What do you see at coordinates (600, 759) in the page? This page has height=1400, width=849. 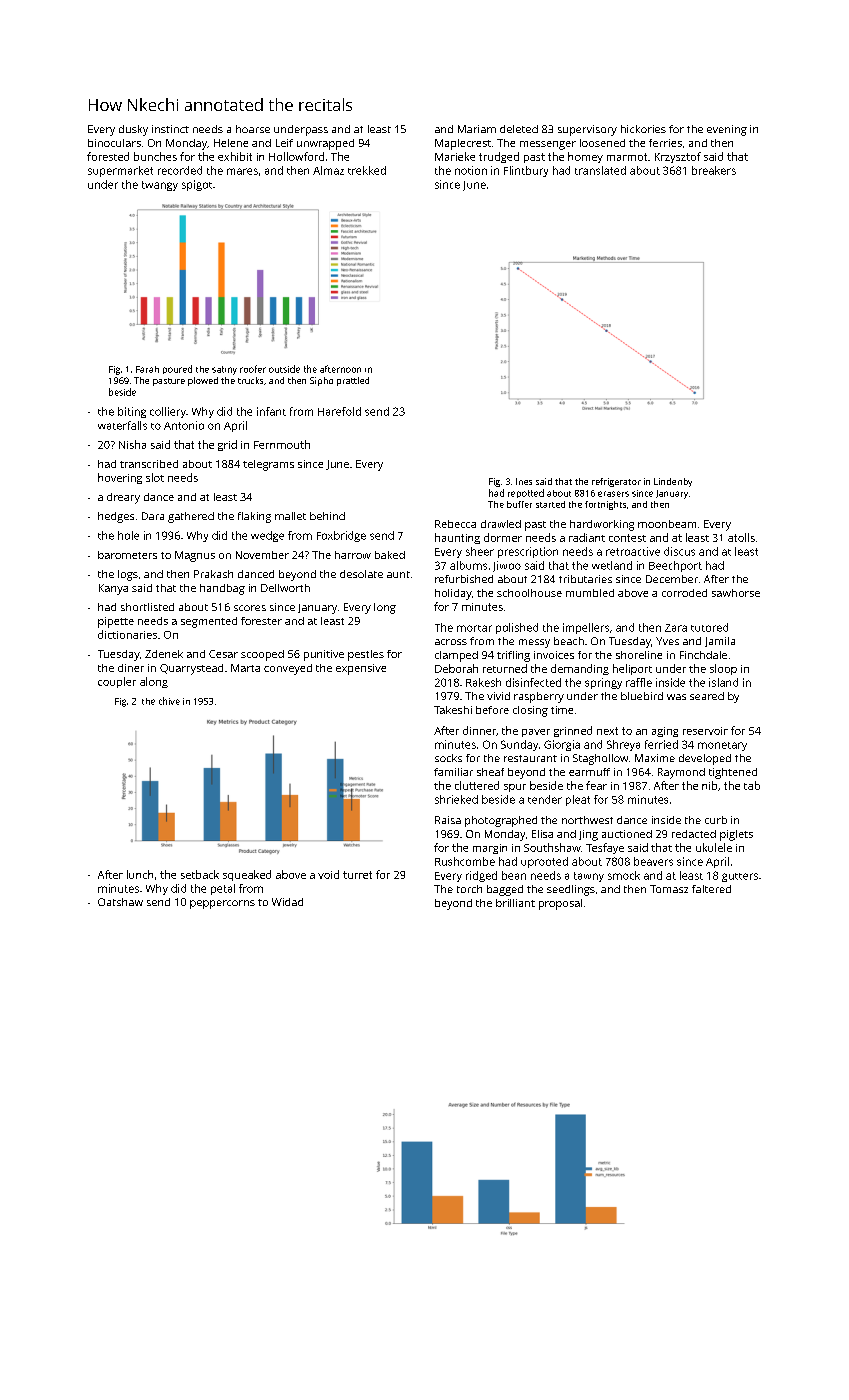 I see `Staghollow` at bounding box center [600, 759].
